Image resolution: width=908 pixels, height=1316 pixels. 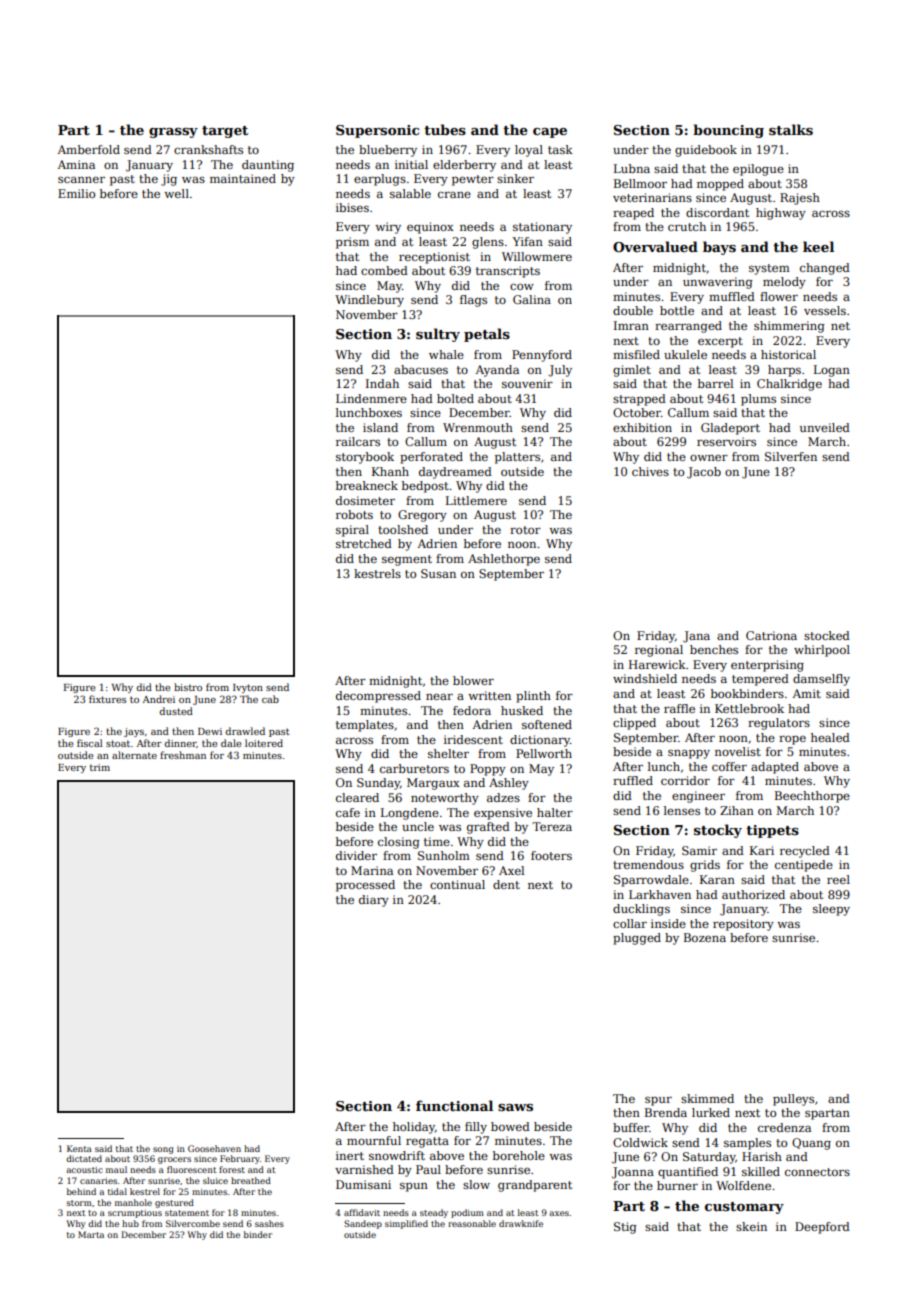 What do you see at coordinates (88, 149) in the image?
I see `Amberfold` at bounding box center [88, 149].
